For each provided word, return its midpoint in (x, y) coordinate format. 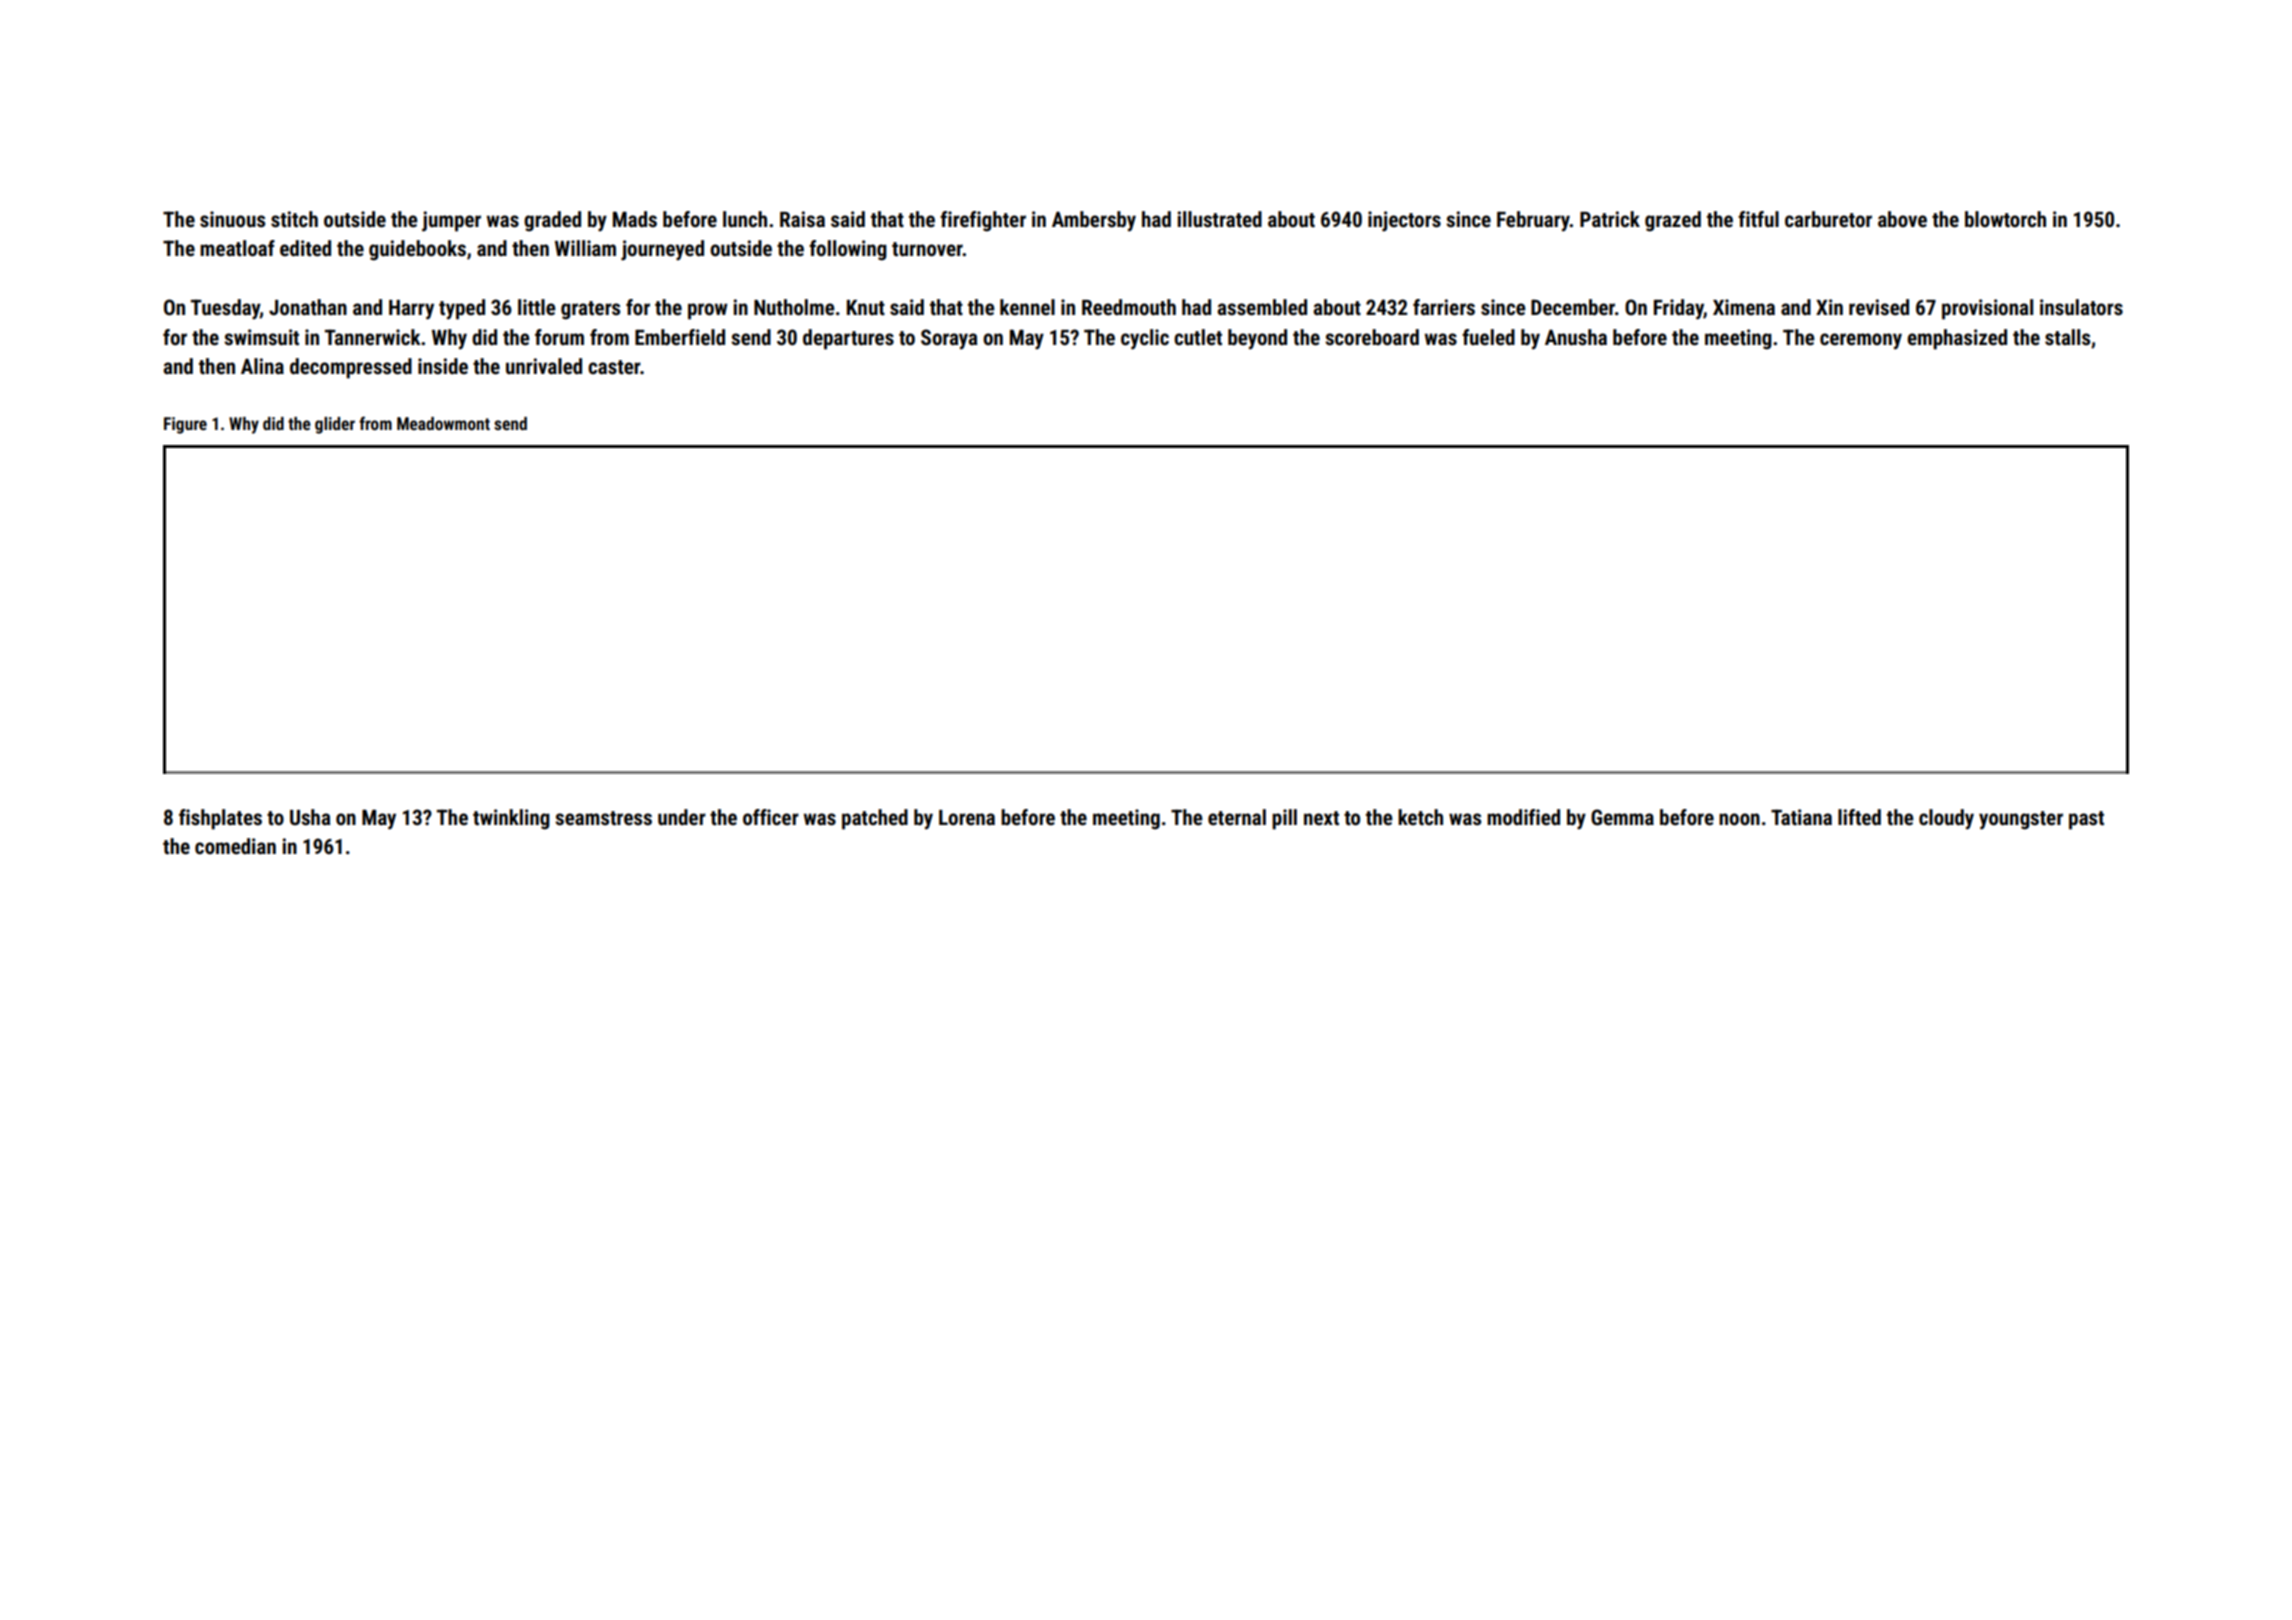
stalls (2067, 337)
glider (335, 425)
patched (875, 819)
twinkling (511, 819)
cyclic (1145, 339)
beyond (1257, 339)
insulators (2081, 307)
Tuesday (225, 309)
